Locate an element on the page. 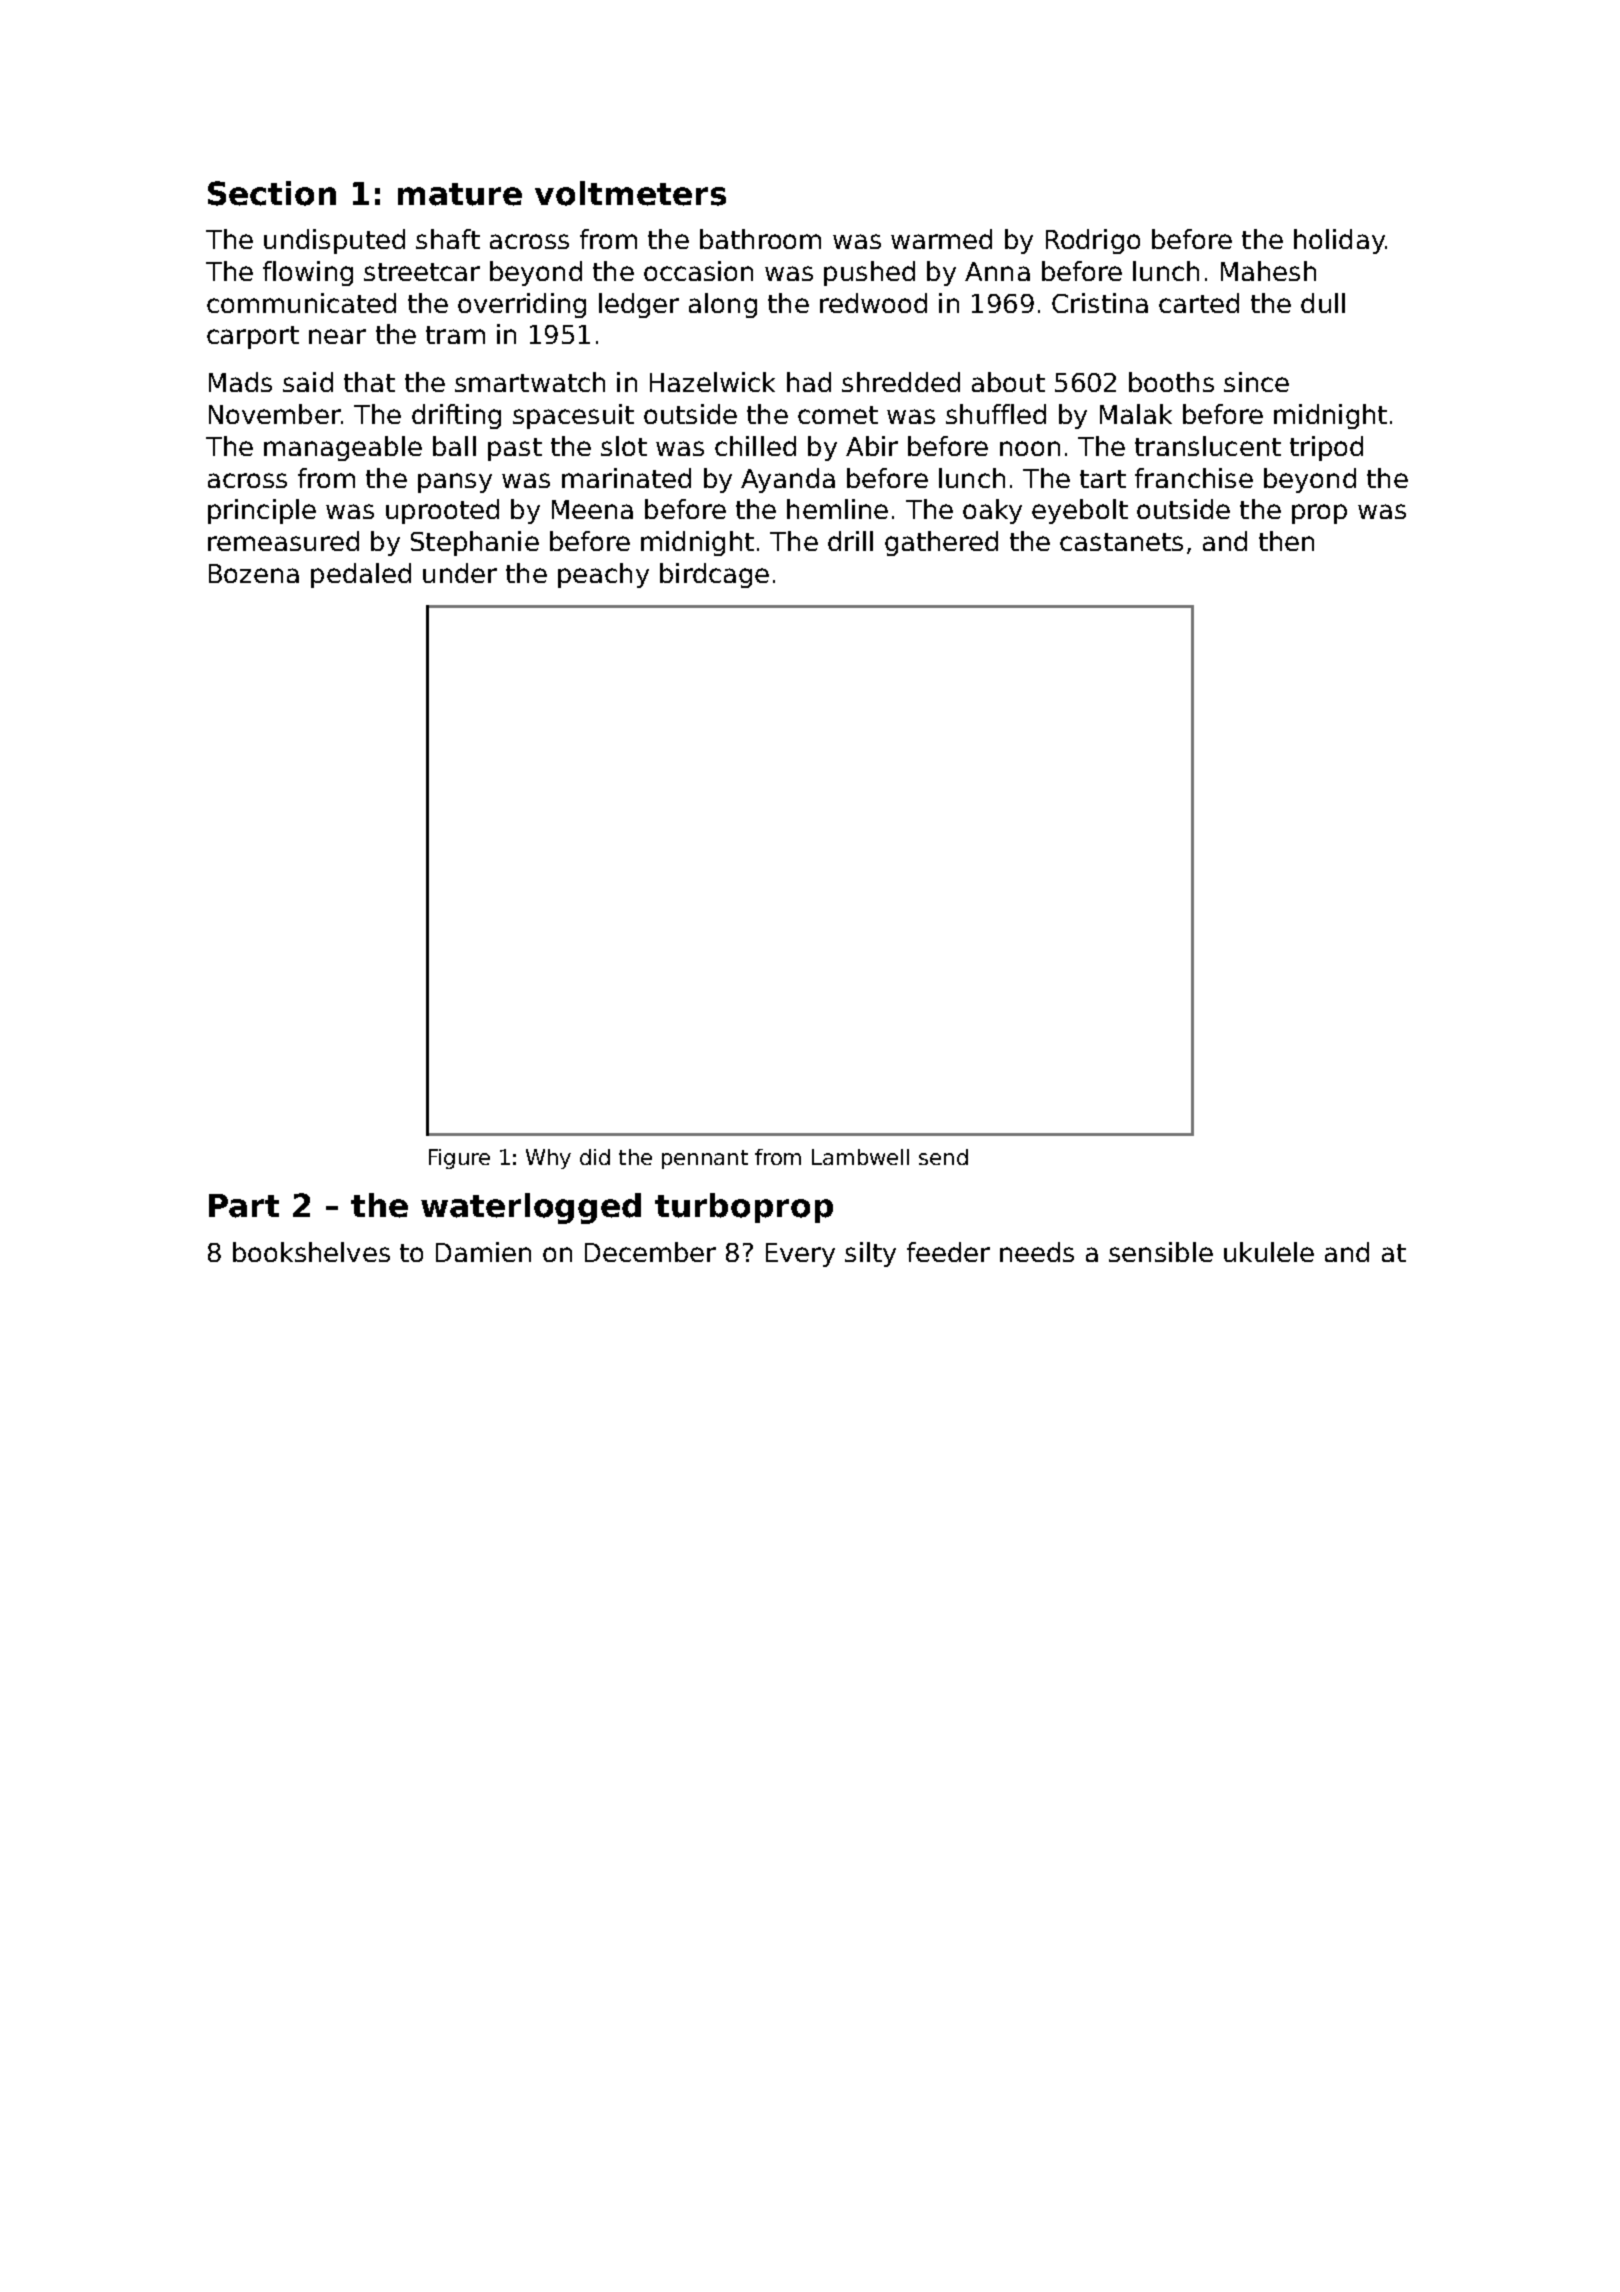  voltmeters is located at coordinates (630, 193).
